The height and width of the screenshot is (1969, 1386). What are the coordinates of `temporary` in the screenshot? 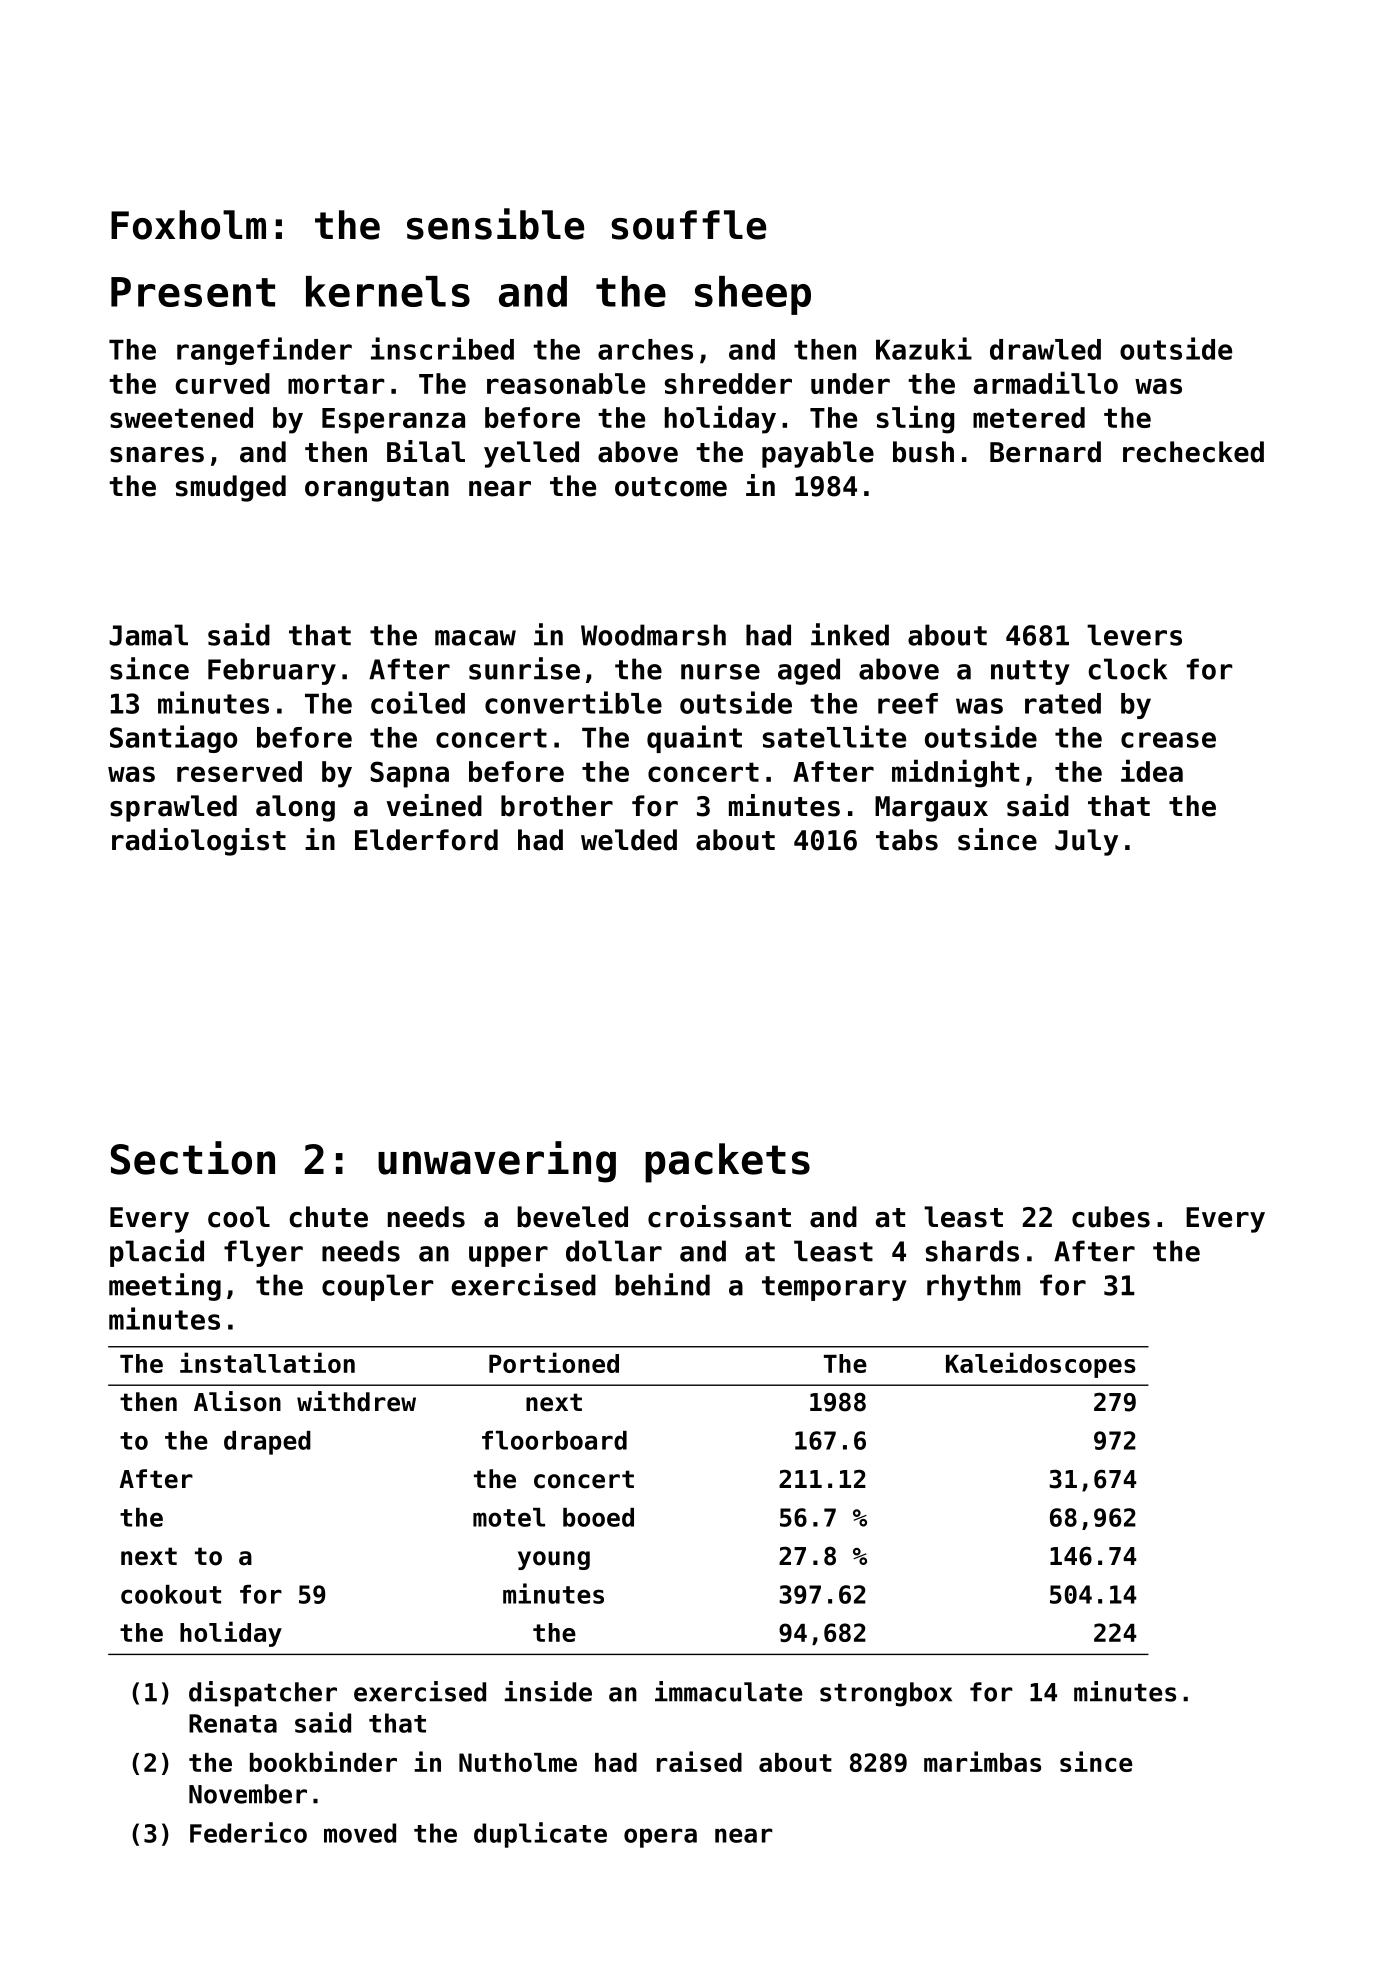 It's located at (834, 1288).
